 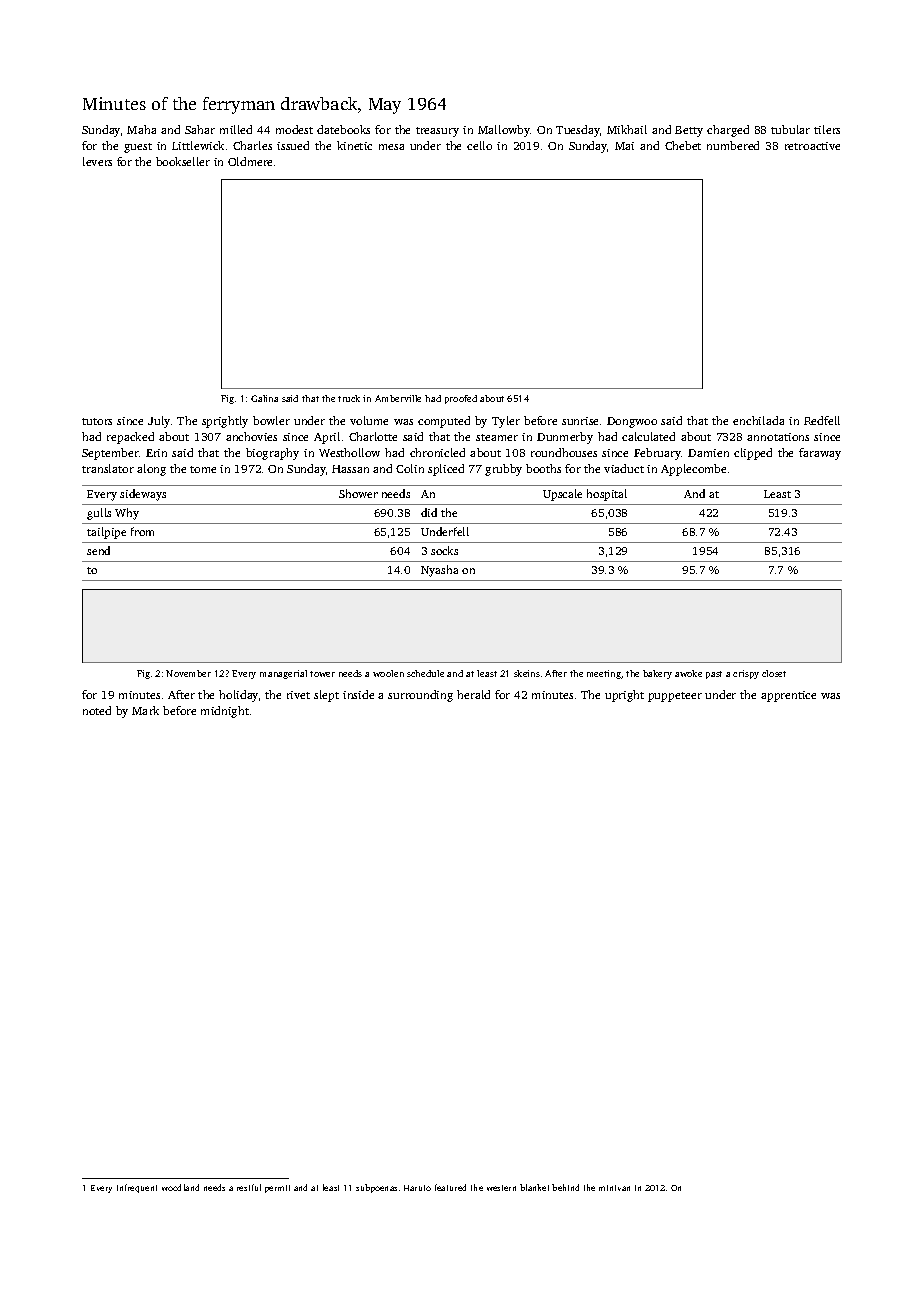 What do you see at coordinates (774, 673) in the page?
I see `closet` at bounding box center [774, 673].
